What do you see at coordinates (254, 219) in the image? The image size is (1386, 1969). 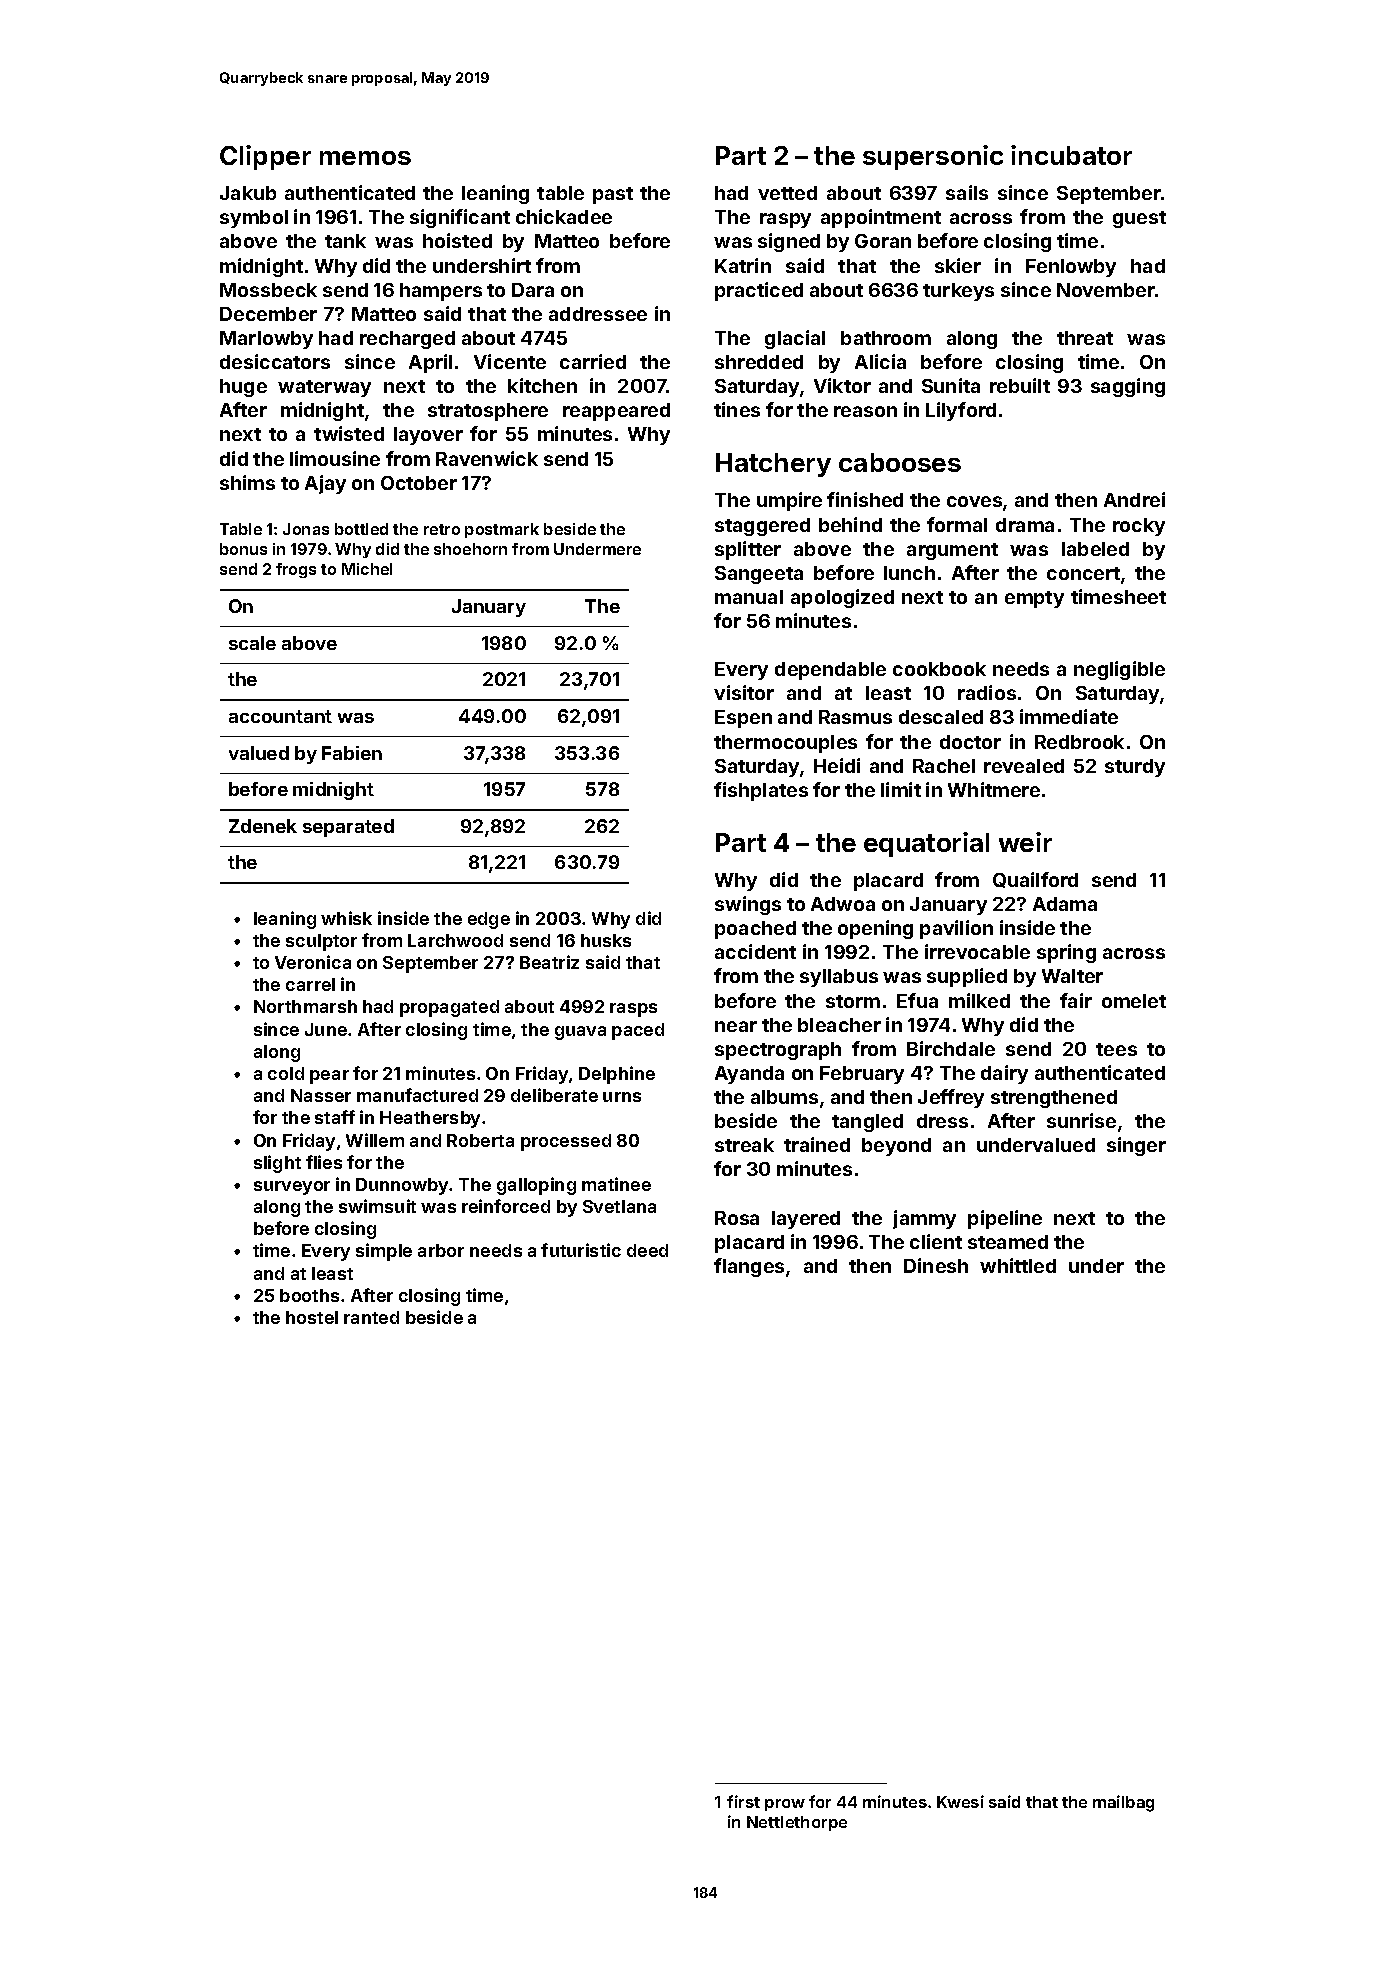 I see `symbol` at bounding box center [254, 219].
